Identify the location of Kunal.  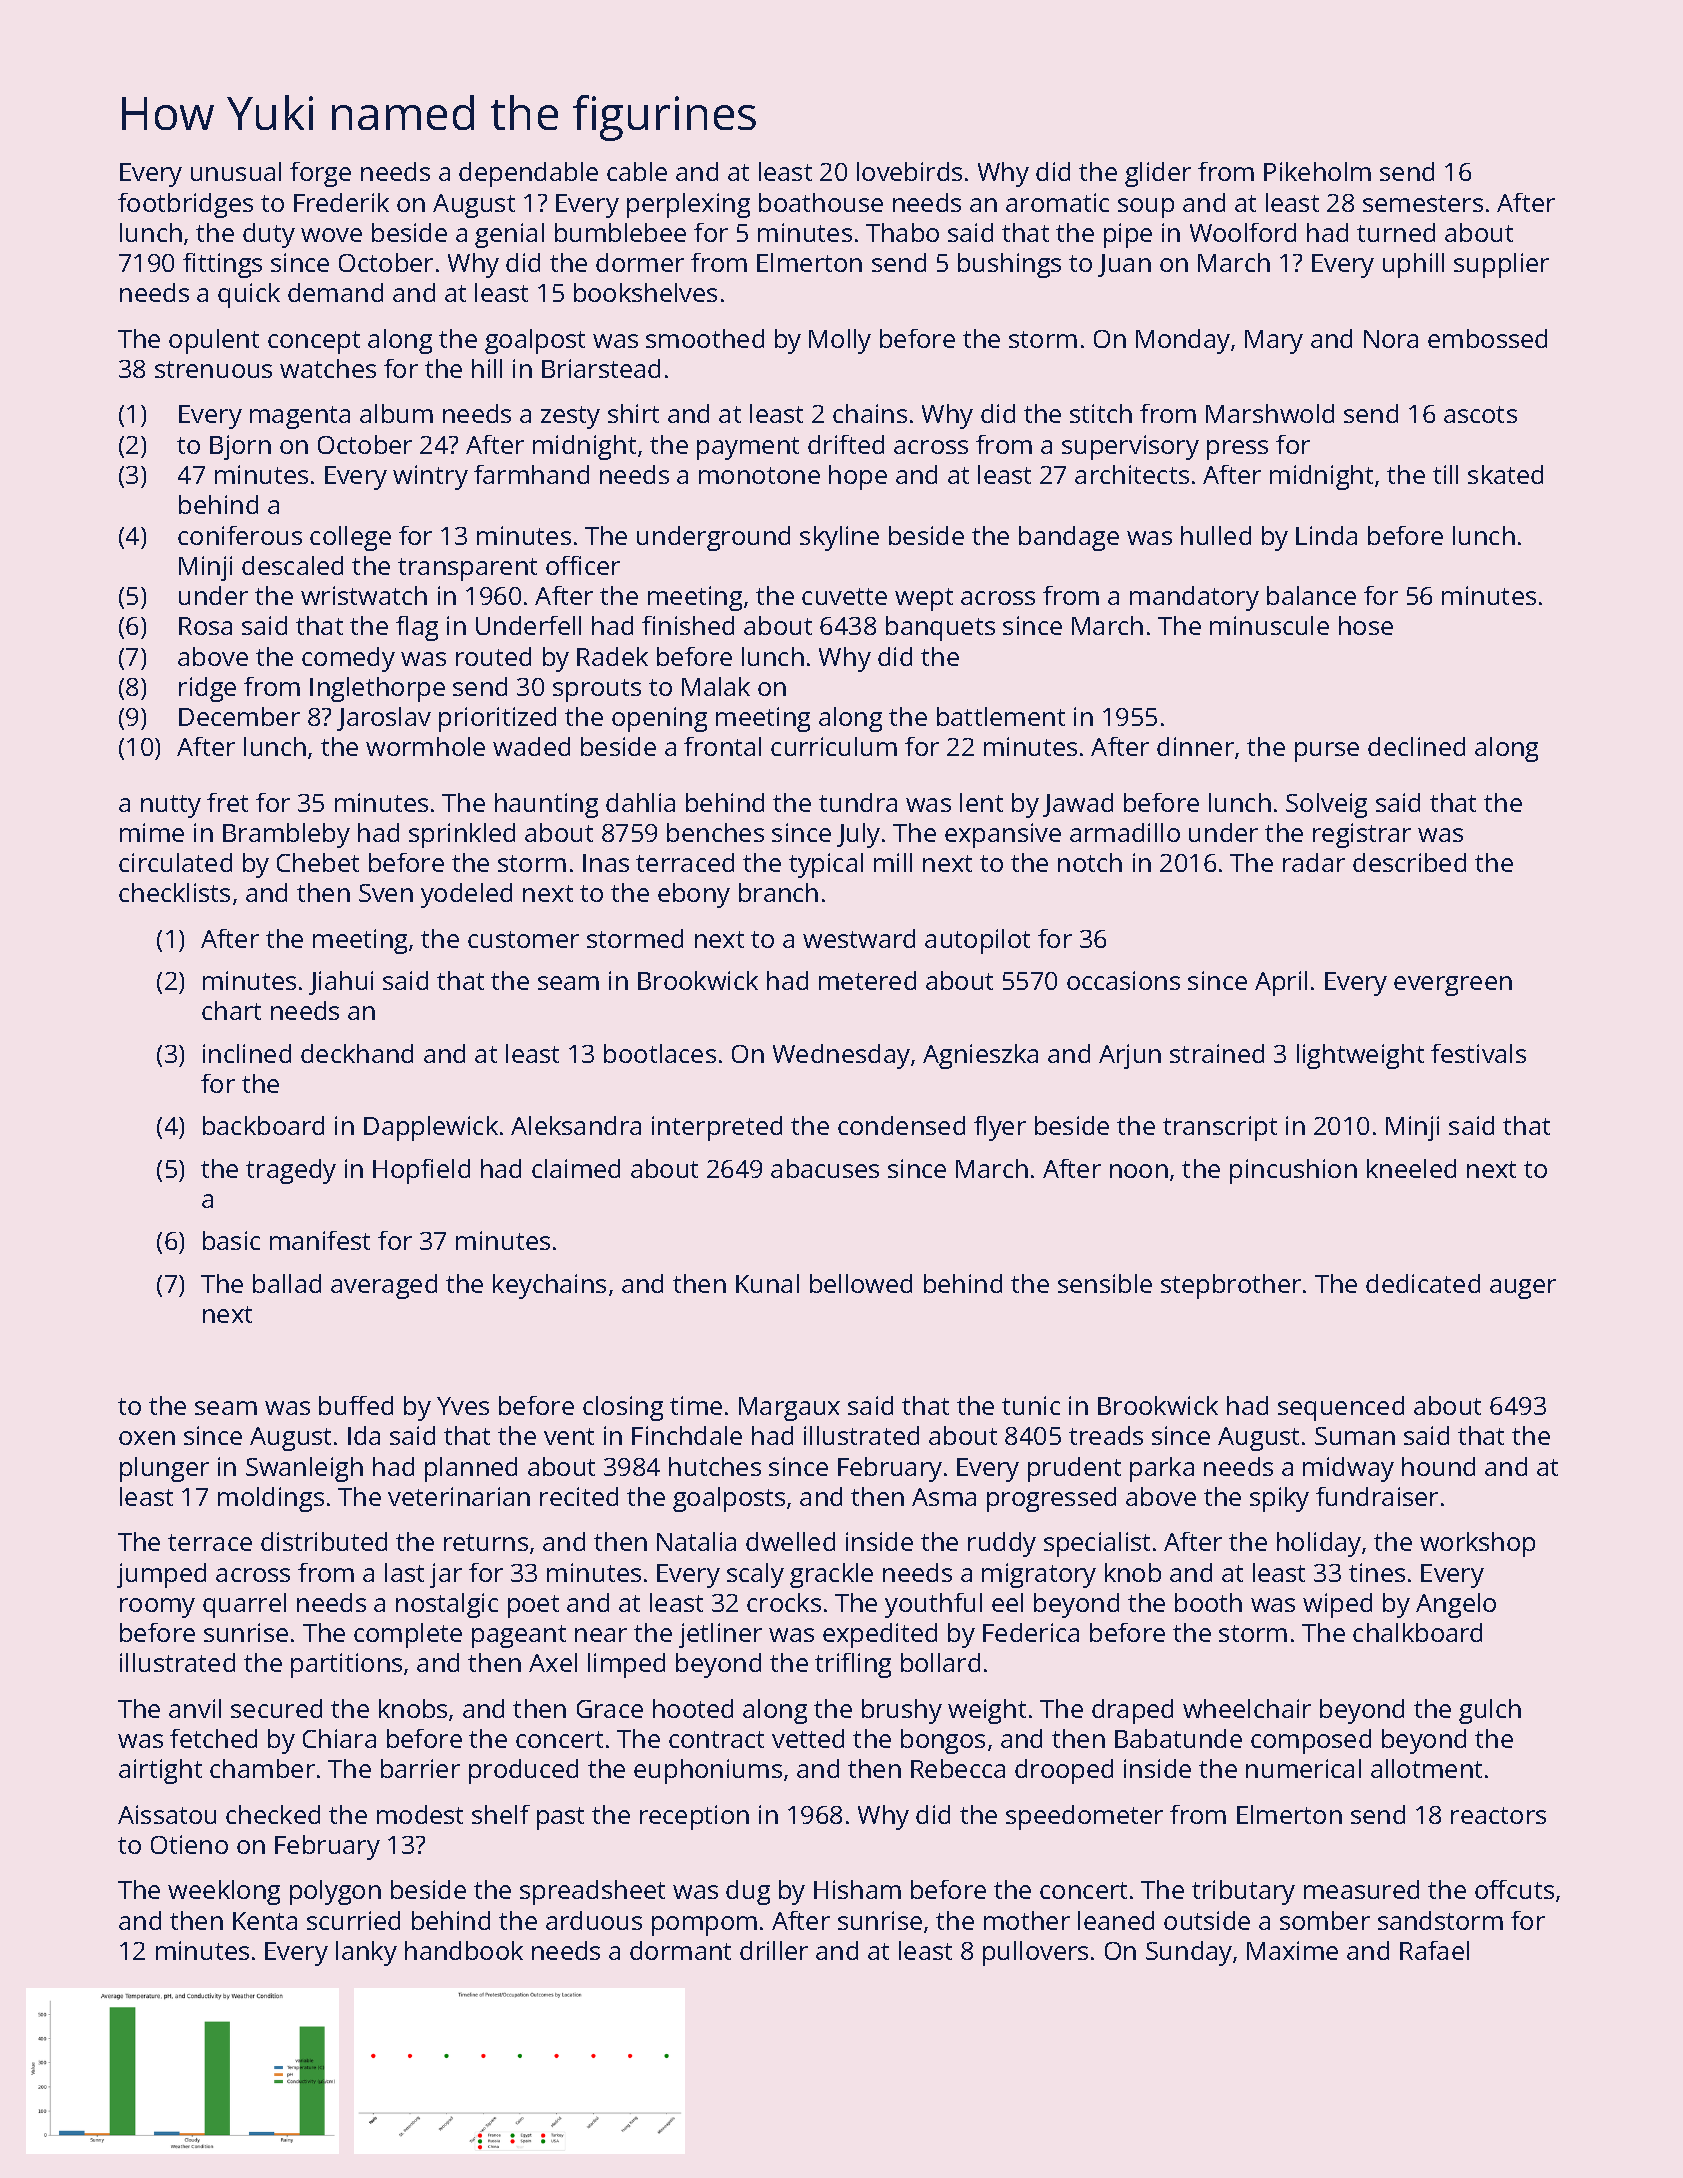
(767, 1283).
